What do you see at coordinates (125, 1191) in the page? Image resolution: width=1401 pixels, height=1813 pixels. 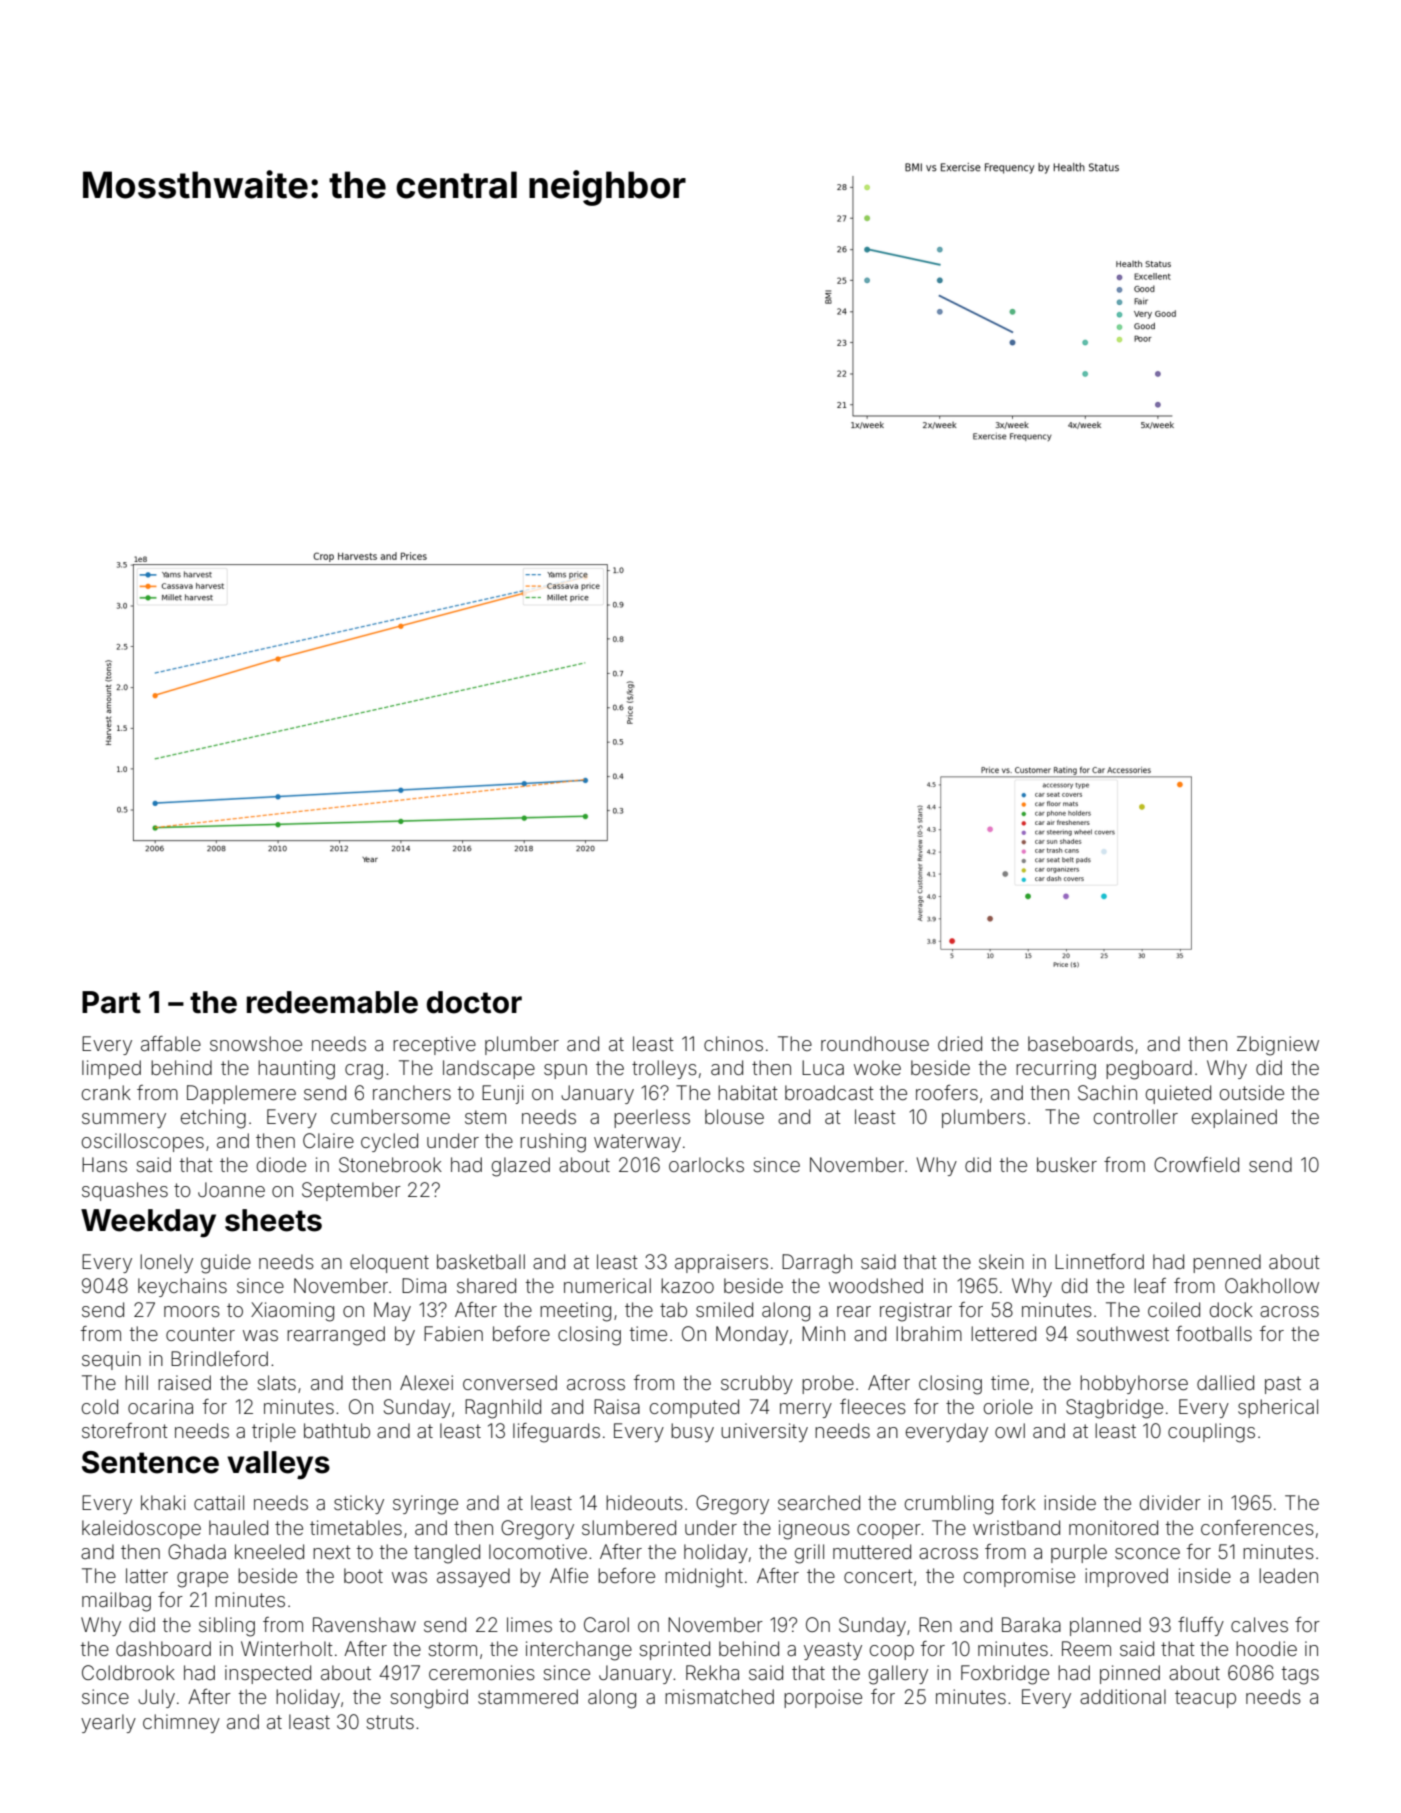 I see `squashes` at bounding box center [125, 1191].
